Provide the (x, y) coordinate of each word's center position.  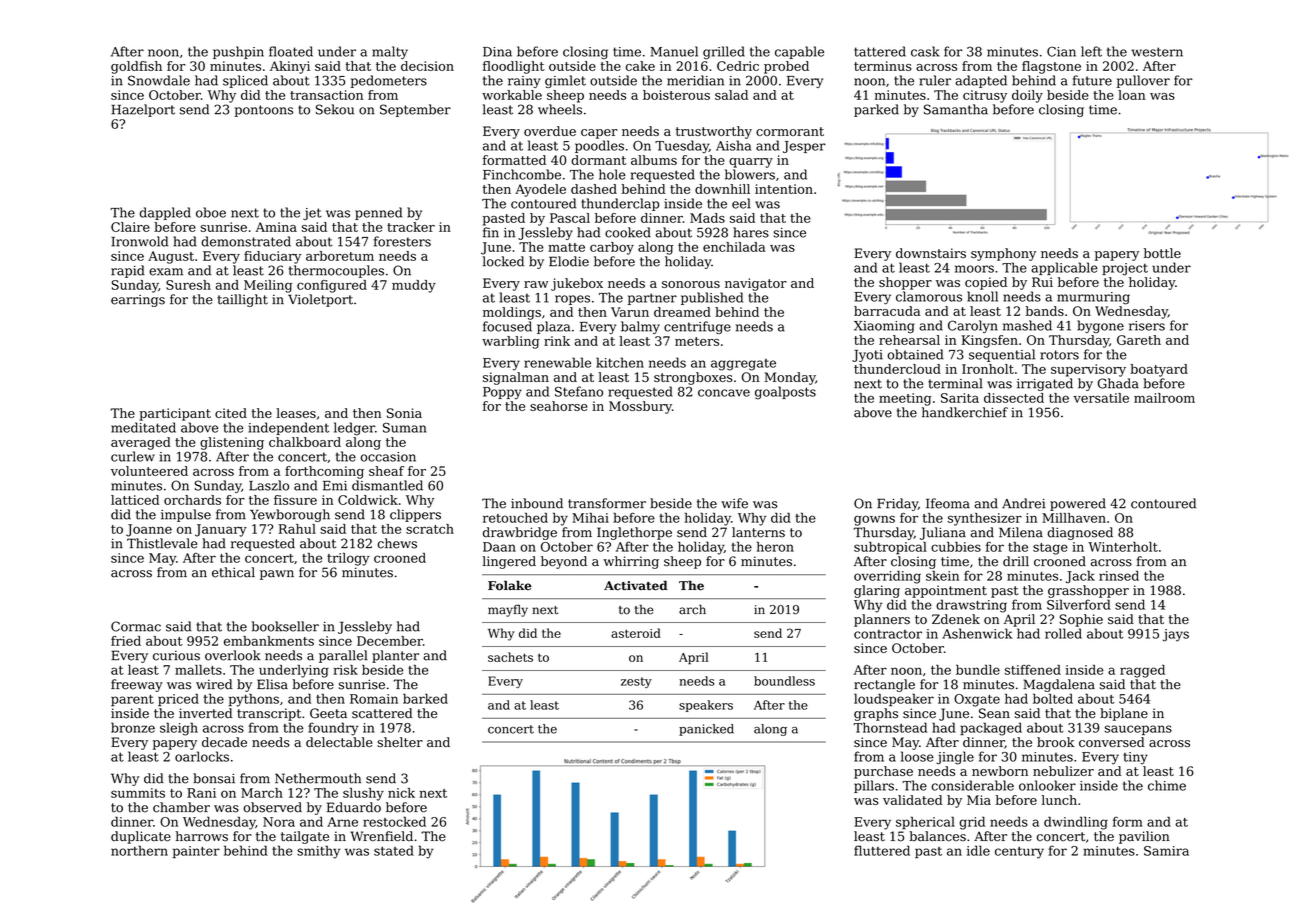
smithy (318, 852)
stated (394, 850)
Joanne (149, 530)
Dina (497, 52)
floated (291, 51)
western (1157, 52)
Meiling (268, 286)
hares (751, 232)
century (1019, 853)
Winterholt (1123, 547)
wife (734, 503)
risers (1147, 326)
